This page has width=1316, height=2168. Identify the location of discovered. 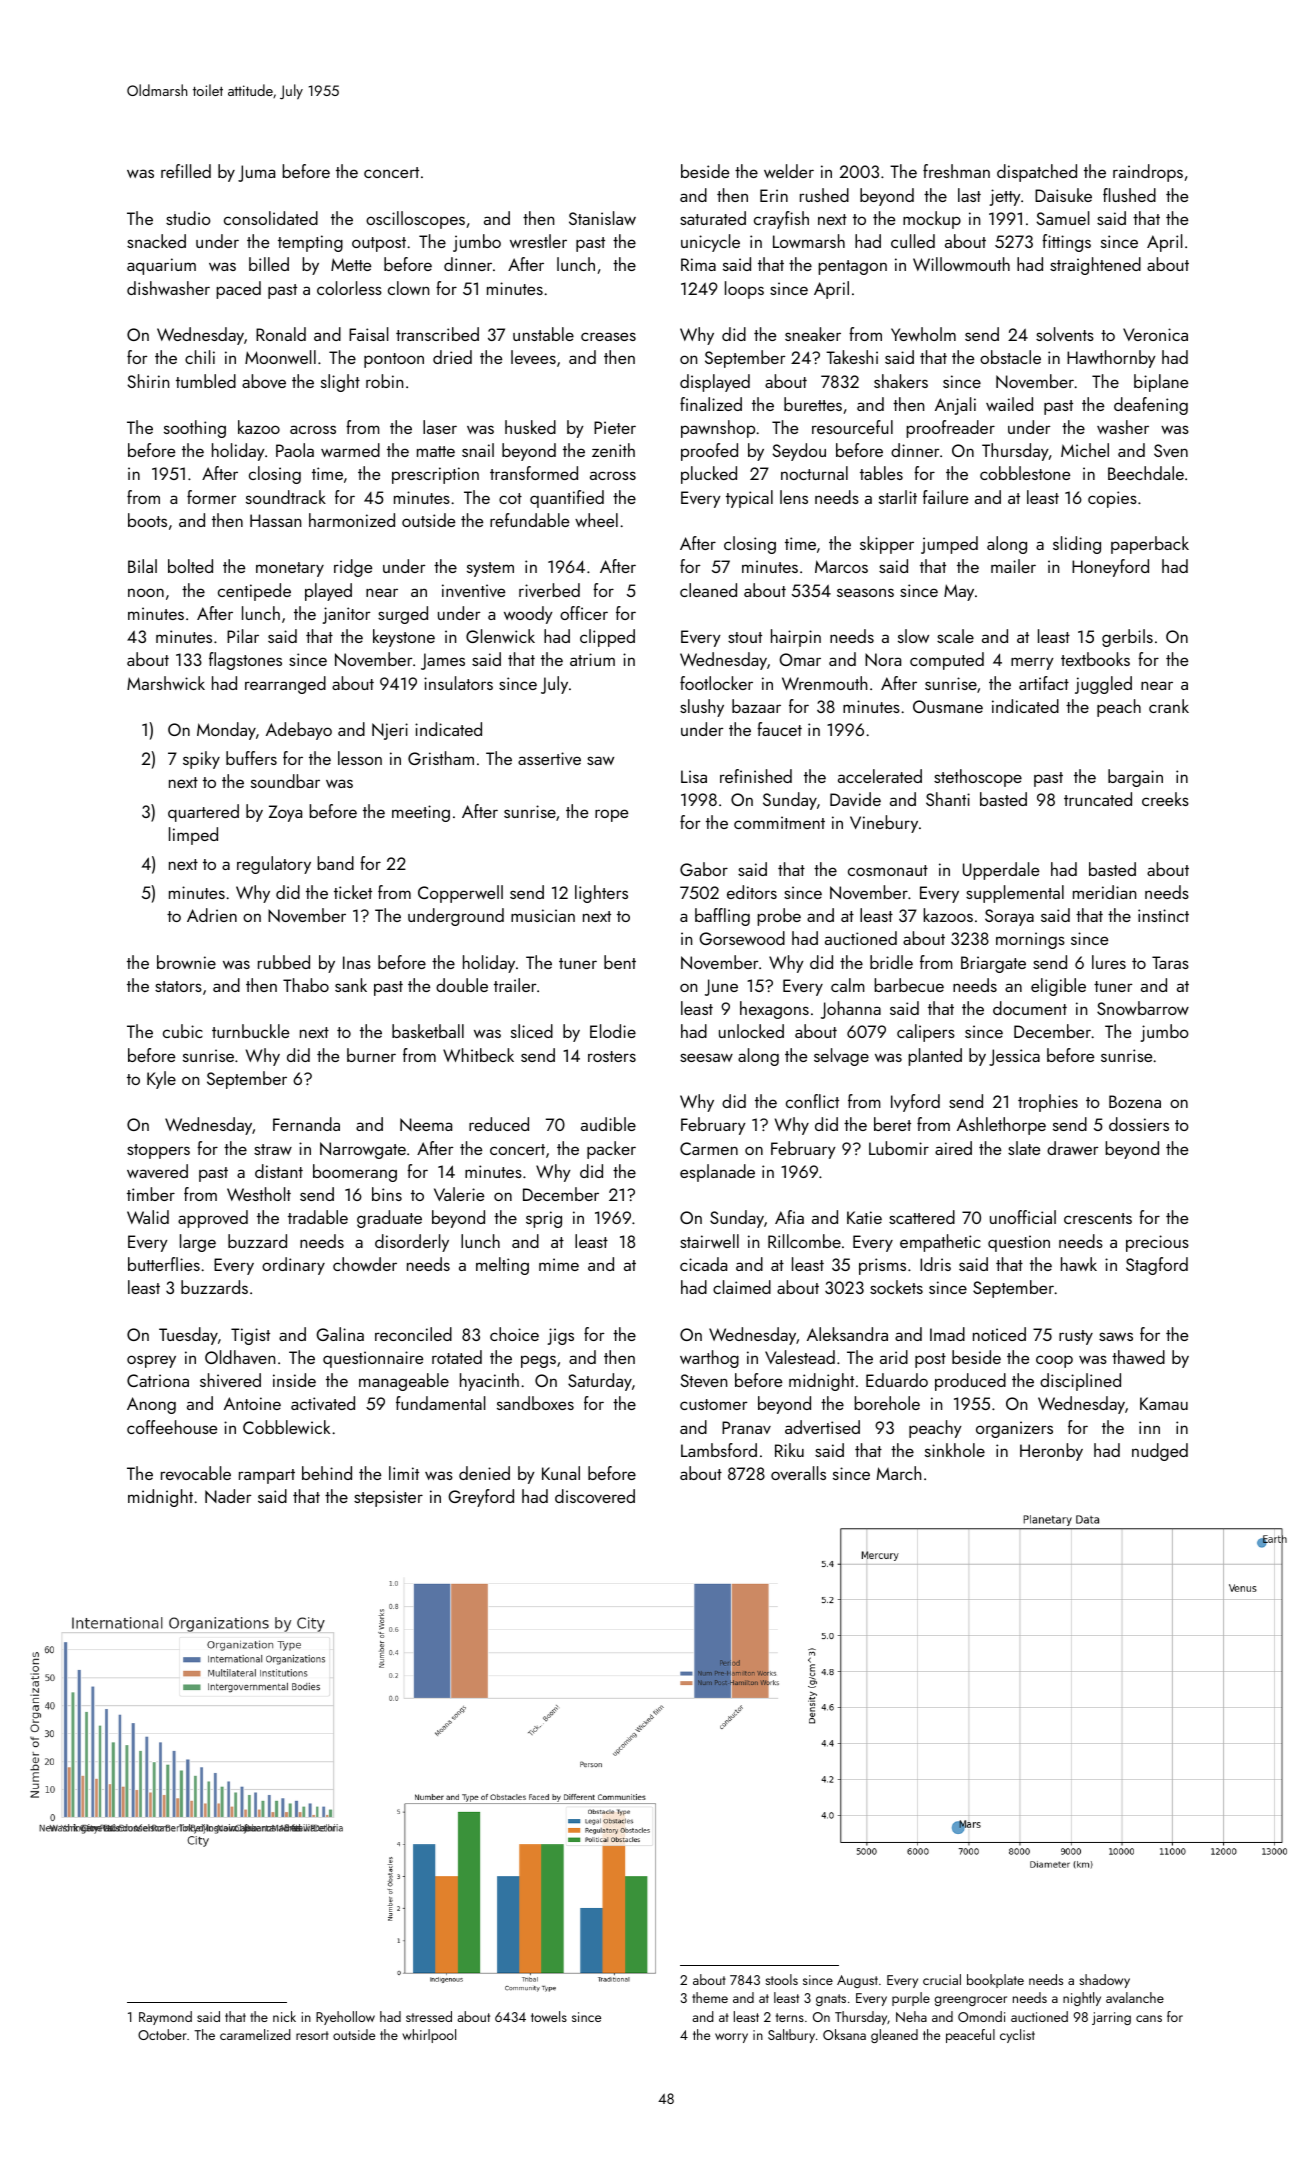
(595, 1496).
